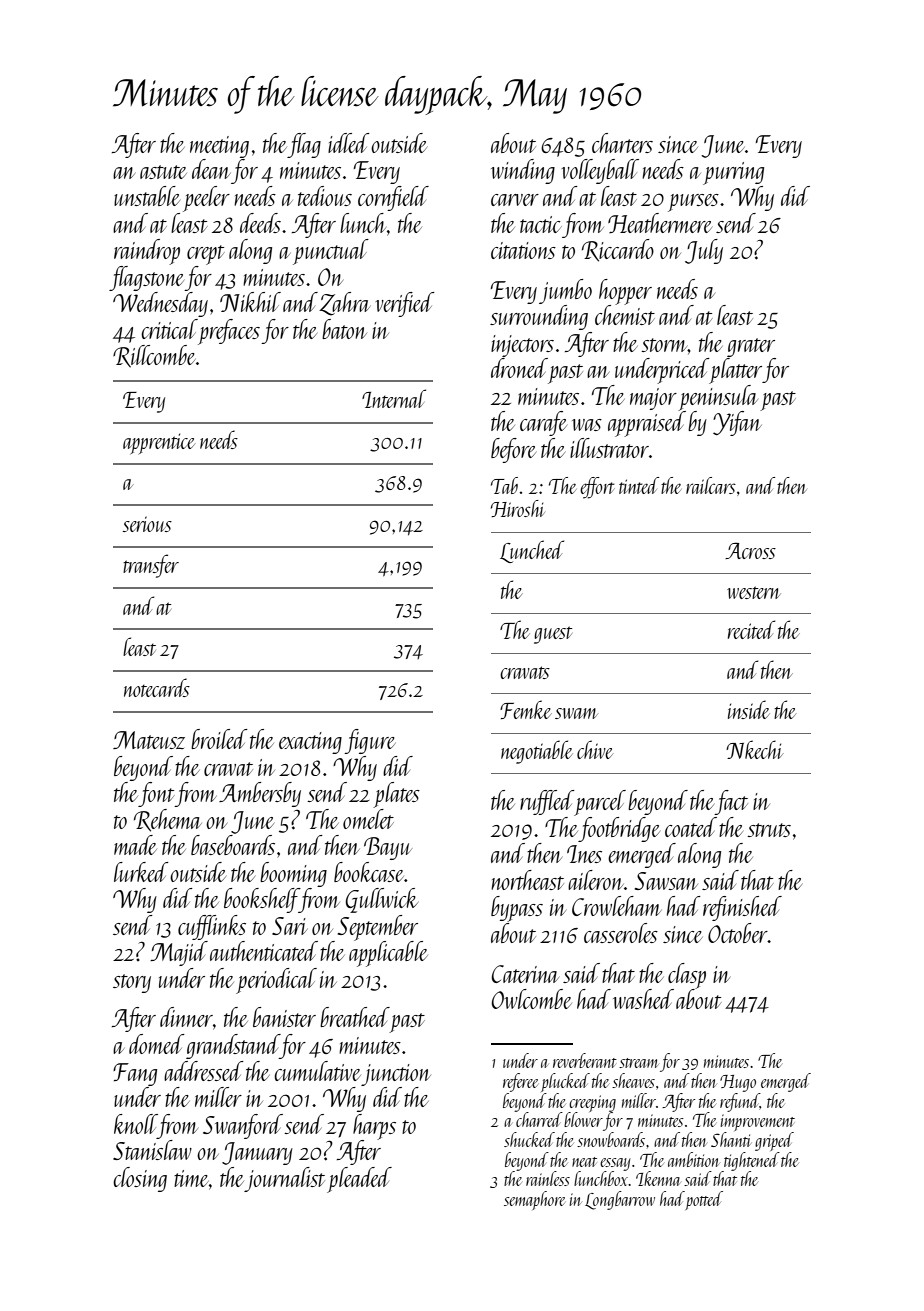  What do you see at coordinates (191, 1178) in the screenshot?
I see `time` at bounding box center [191, 1178].
